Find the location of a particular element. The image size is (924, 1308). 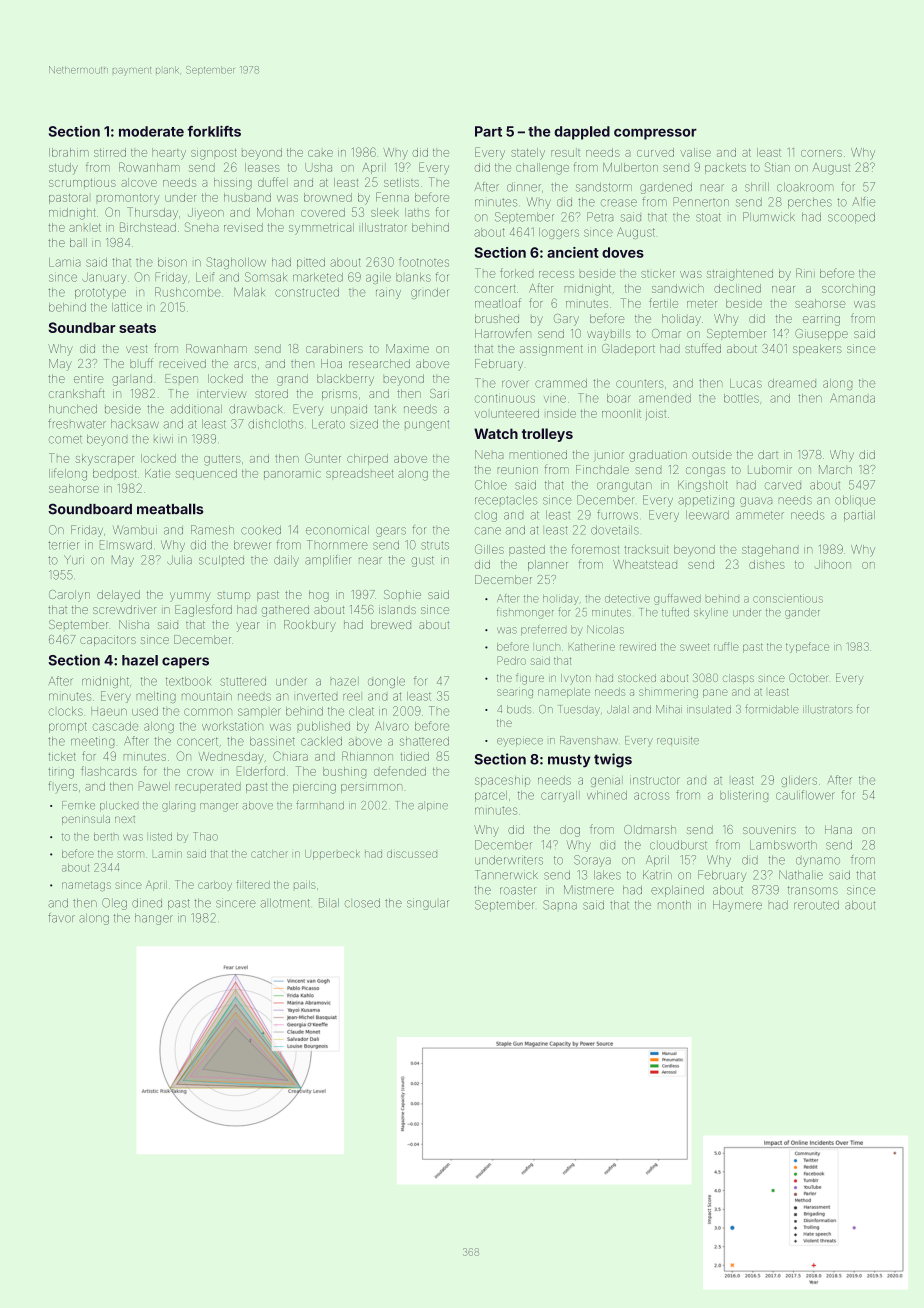

Alfie is located at coordinates (863, 202).
